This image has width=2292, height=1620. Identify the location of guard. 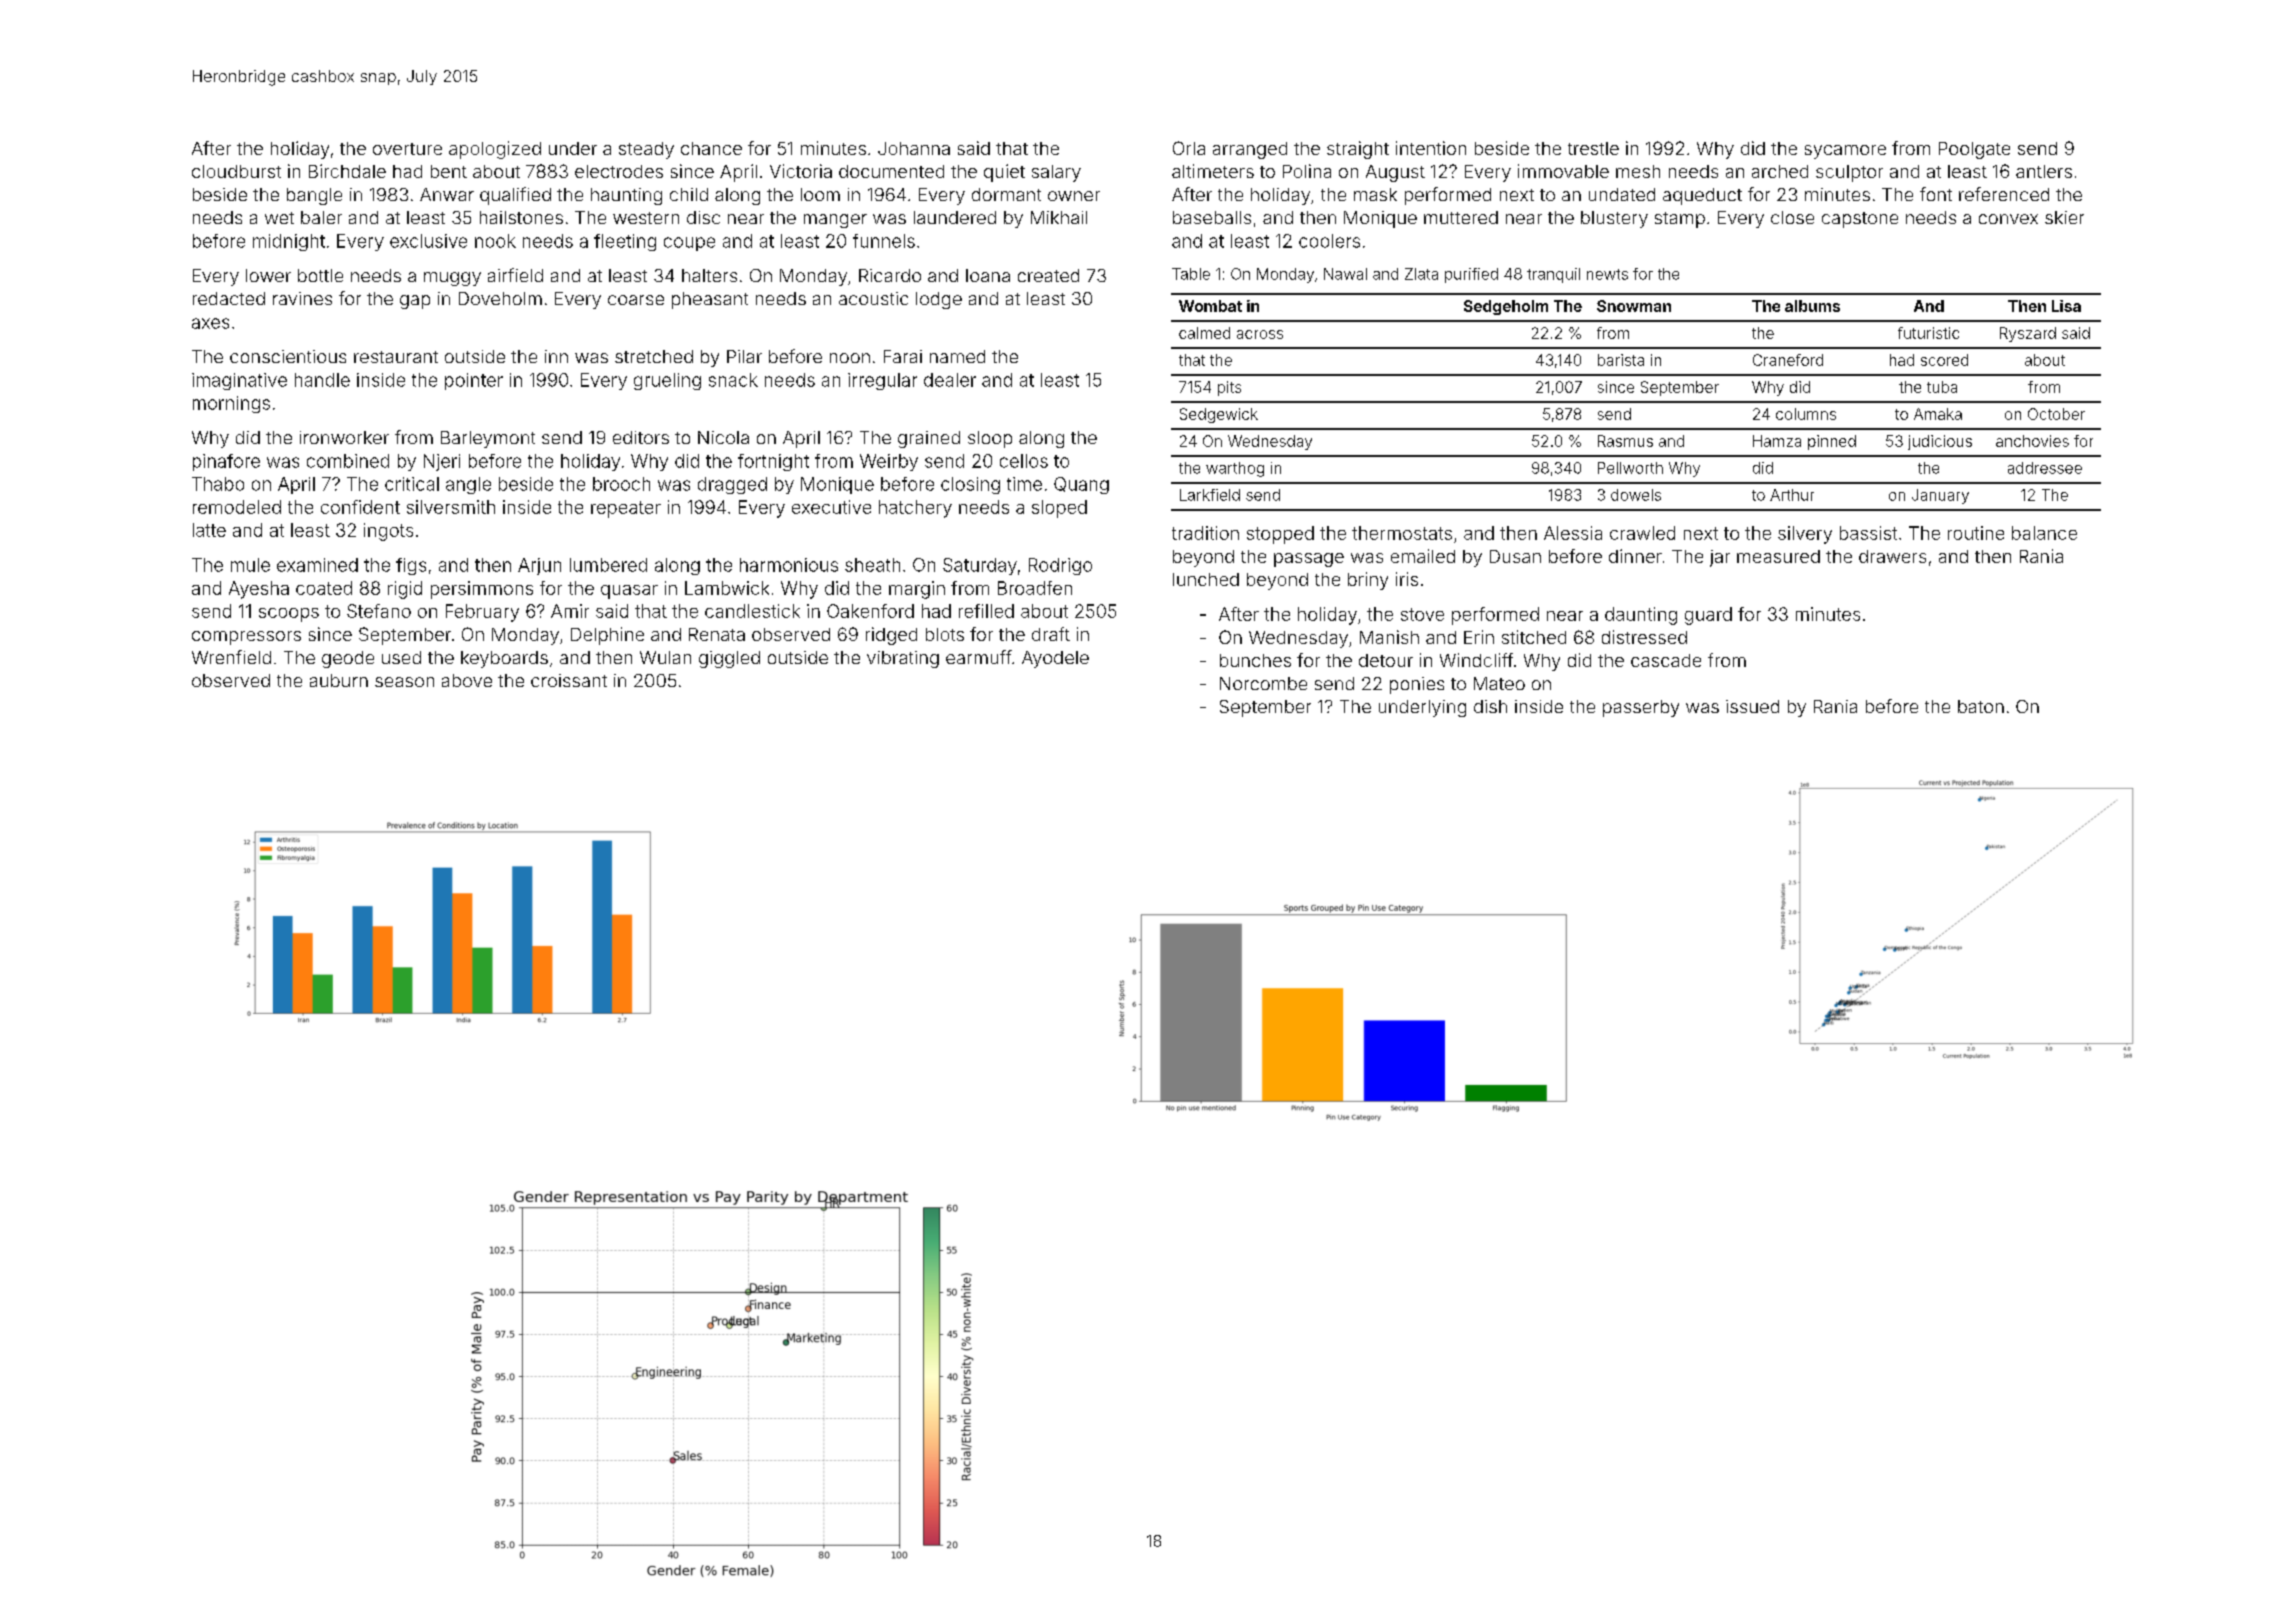
(1708, 616).
